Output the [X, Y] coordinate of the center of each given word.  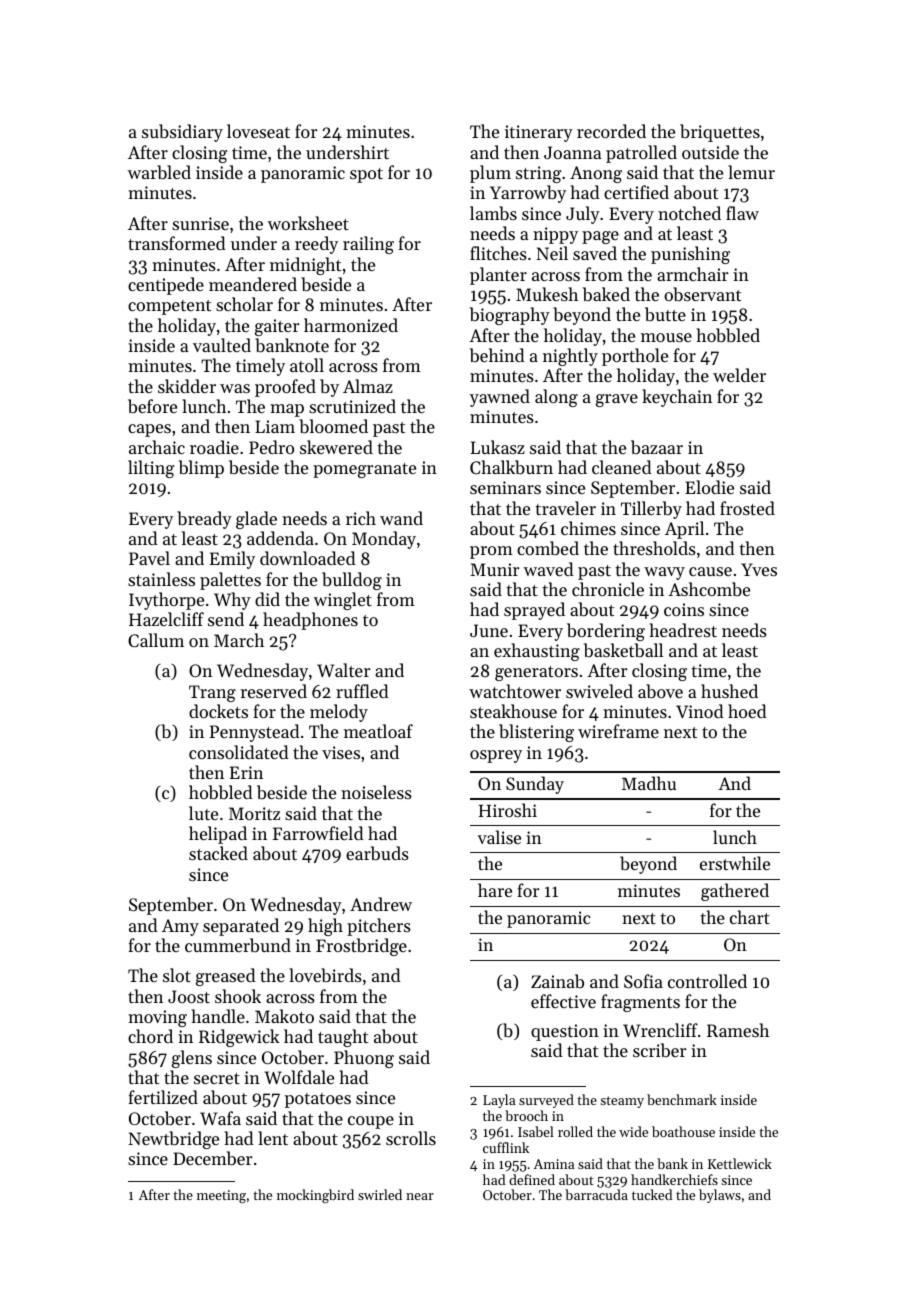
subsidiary [182, 133]
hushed [729, 691]
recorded [611, 131]
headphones [310, 621]
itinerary [539, 133]
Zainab [557, 981]
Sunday [535, 785]
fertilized [163, 1097]
